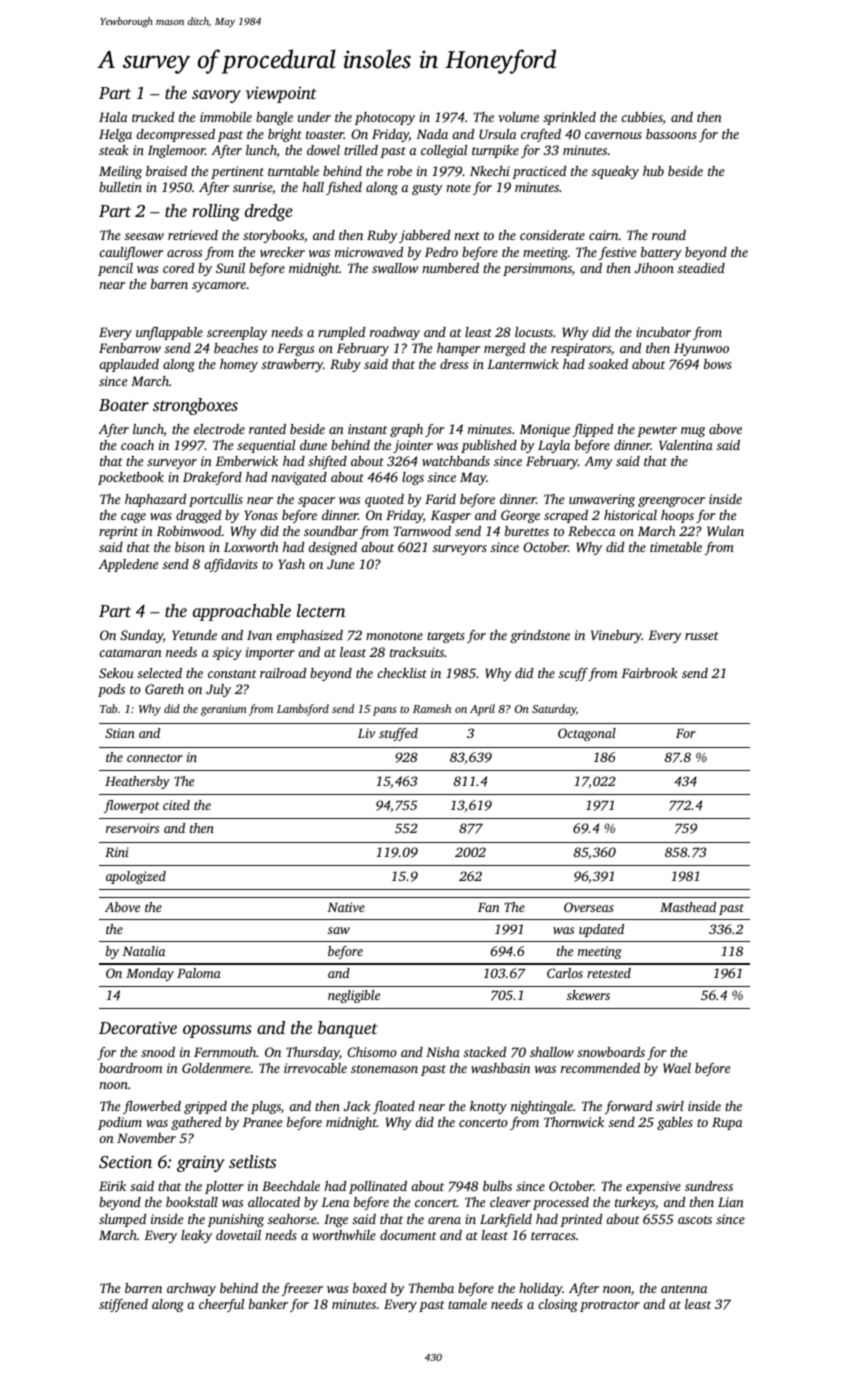 This screenshot has height=1400, width=849. What do you see at coordinates (155, 758) in the screenshot?
I see `connector` at bounding box center [155, 758].
